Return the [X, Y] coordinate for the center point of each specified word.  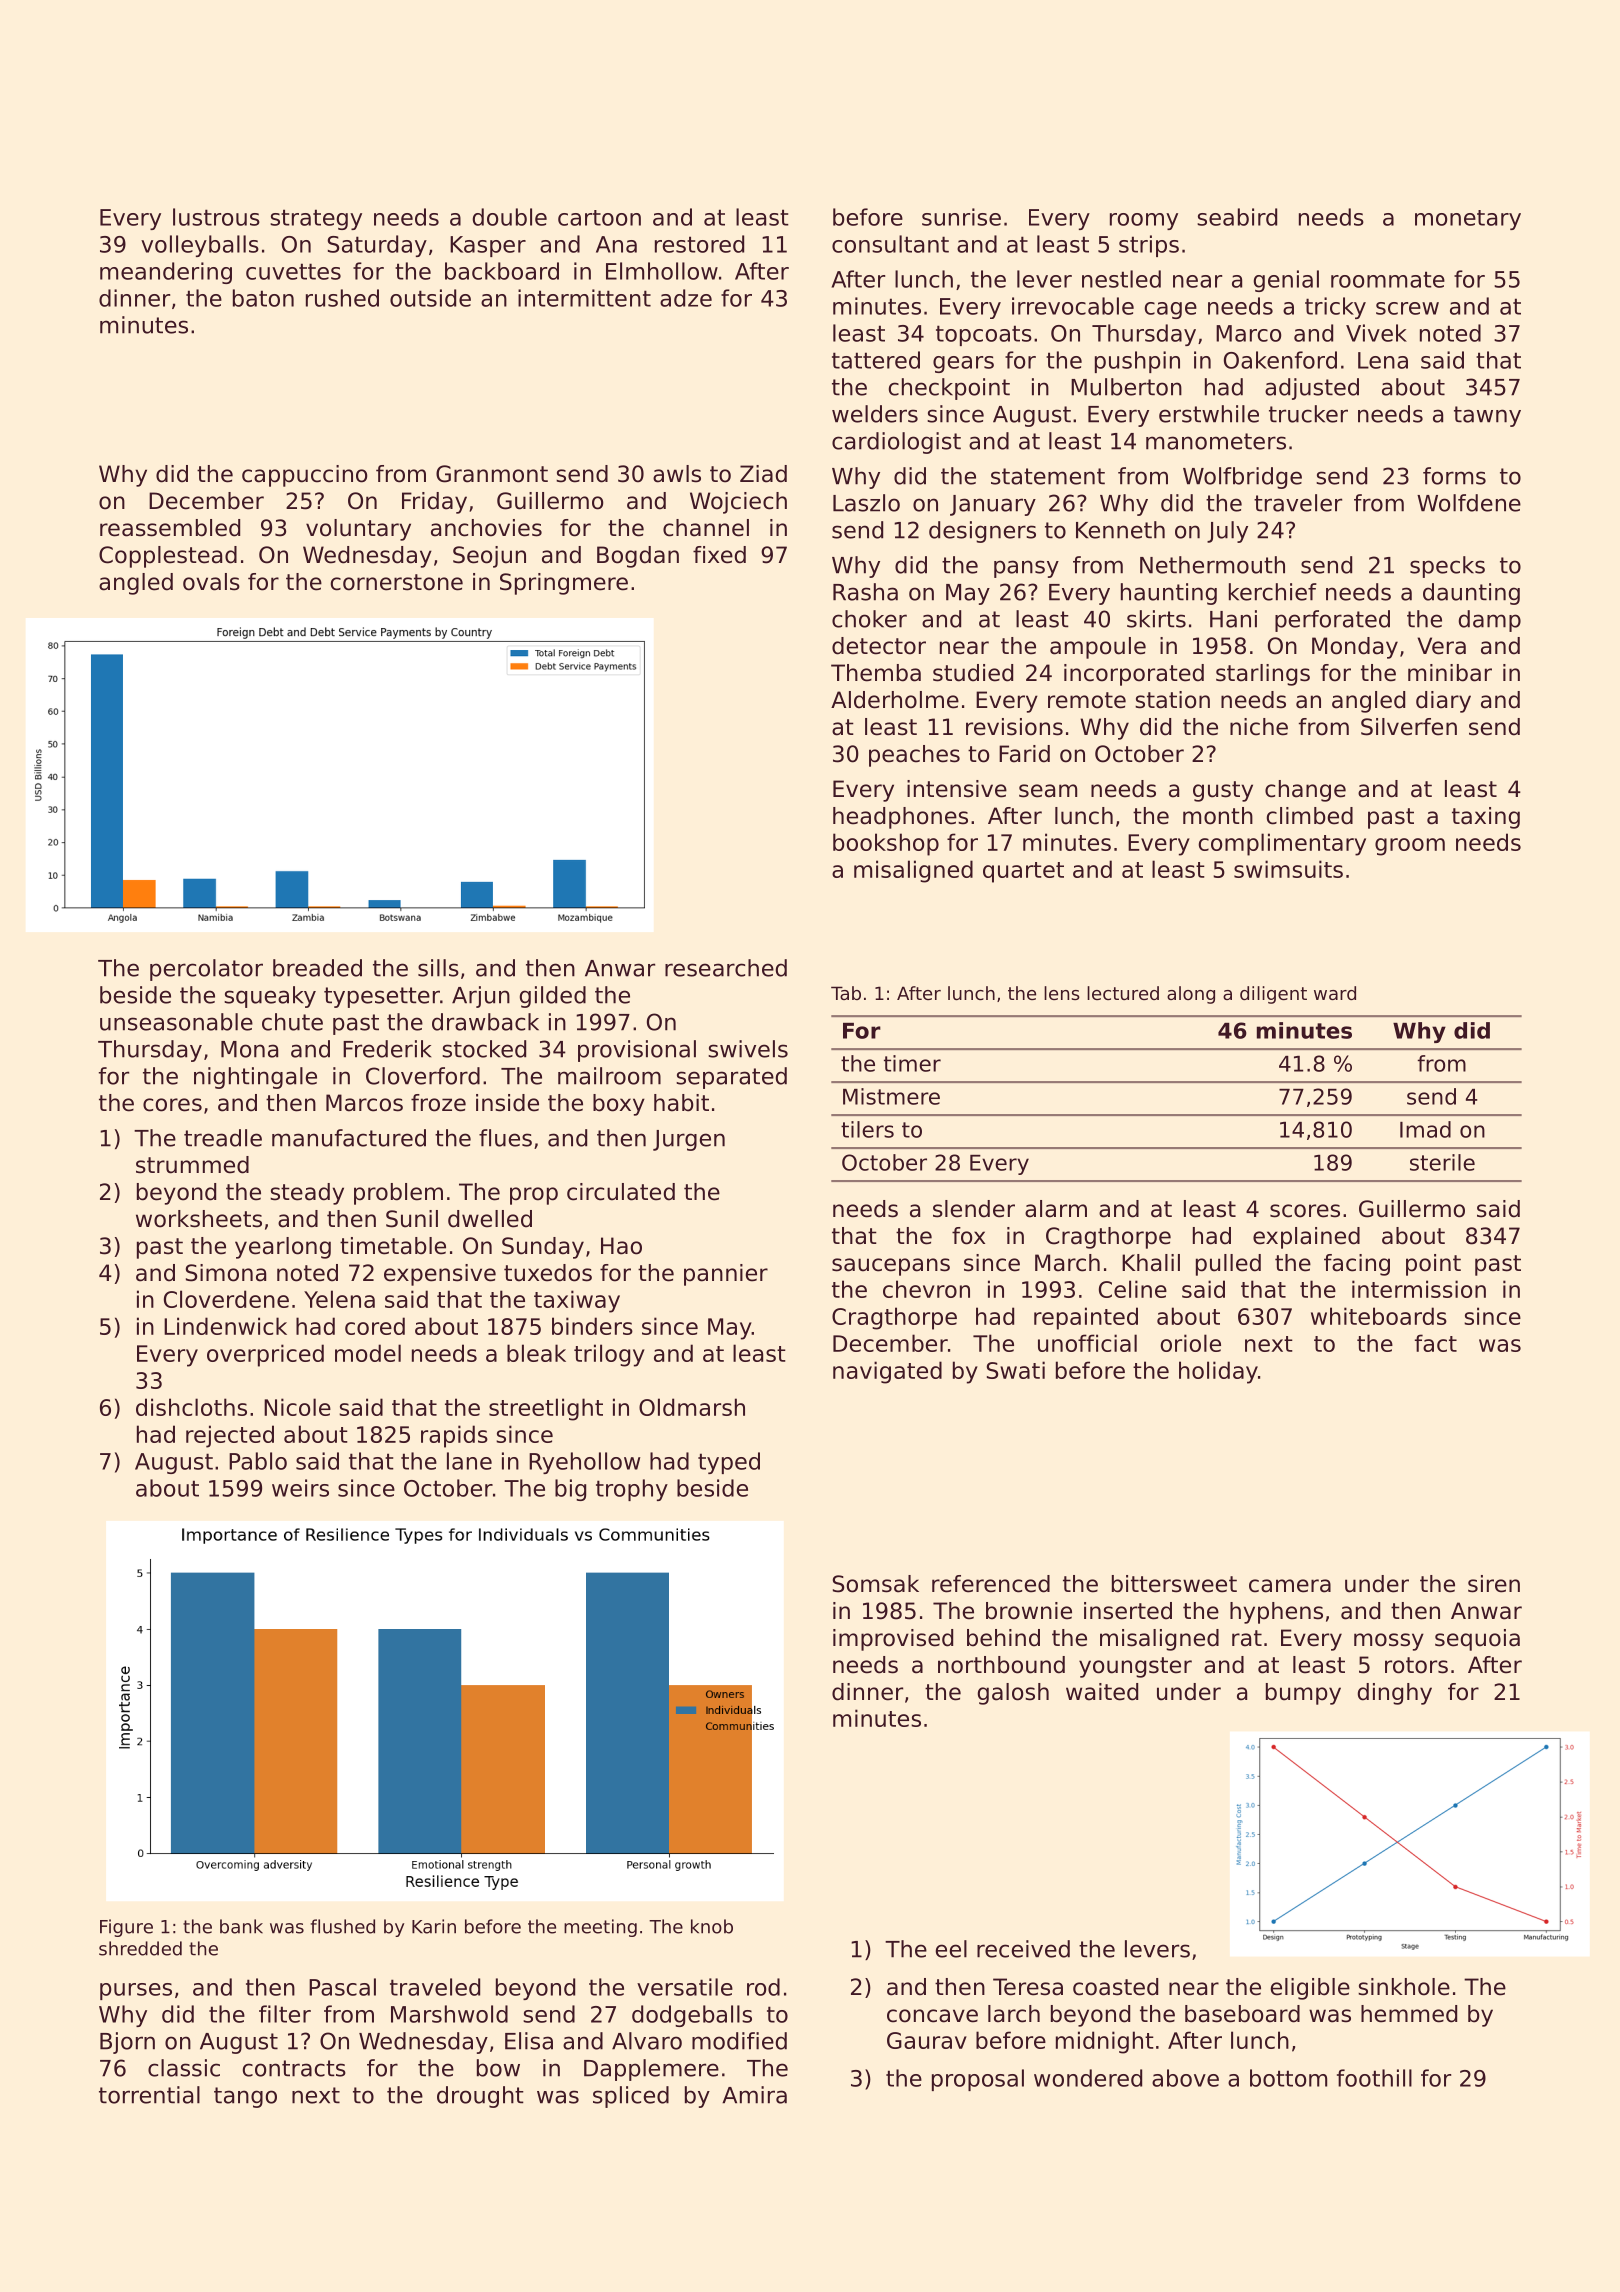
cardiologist [896, 443]
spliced [631, 2097]
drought [480, 2097]
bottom [1288, 2078]
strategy [316, 219]
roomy [1144, 221]
